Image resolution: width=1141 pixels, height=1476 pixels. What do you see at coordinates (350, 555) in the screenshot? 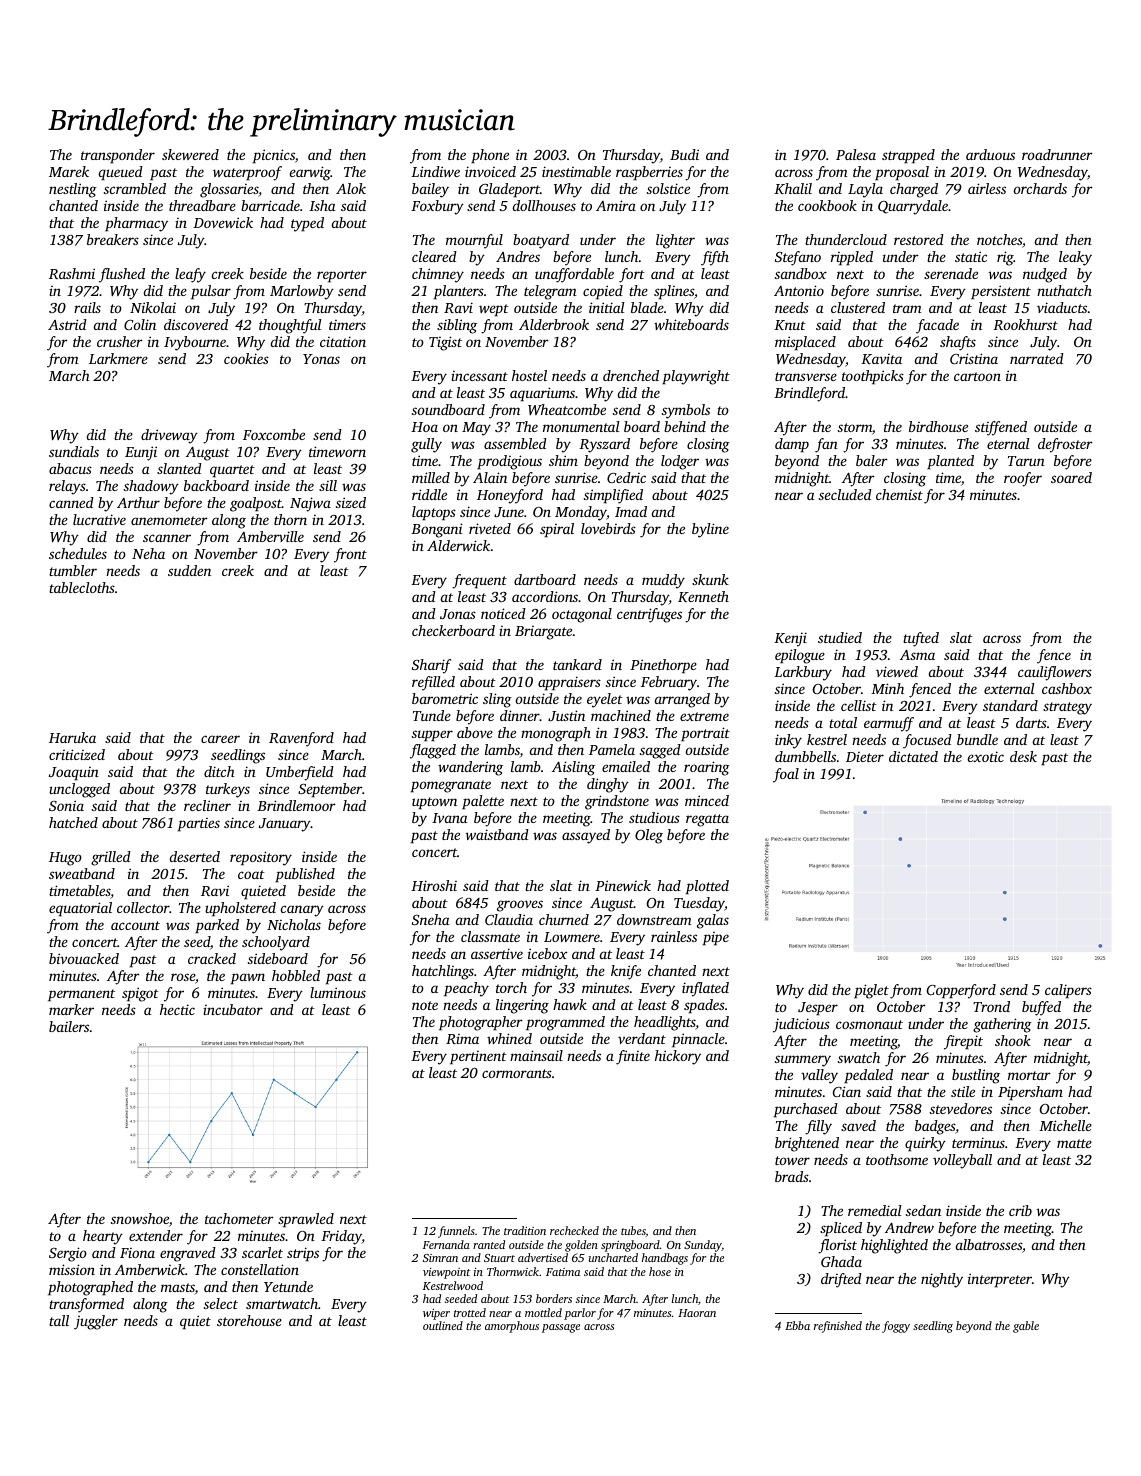
I see `front` at bounding box center [350, 555].
